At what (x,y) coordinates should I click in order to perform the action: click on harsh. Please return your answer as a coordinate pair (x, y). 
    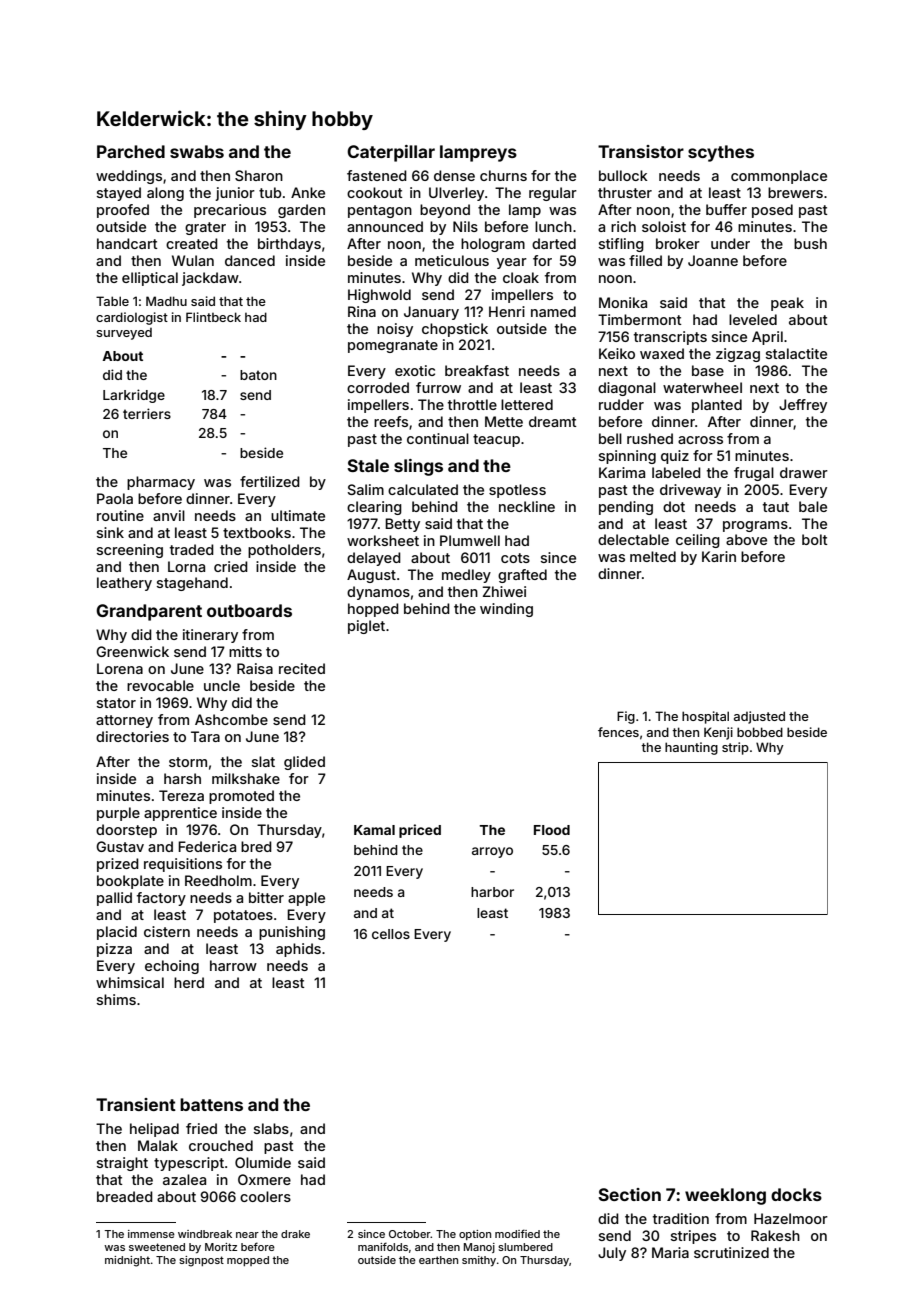
    Looking at the image, I should click on (182, 778).
